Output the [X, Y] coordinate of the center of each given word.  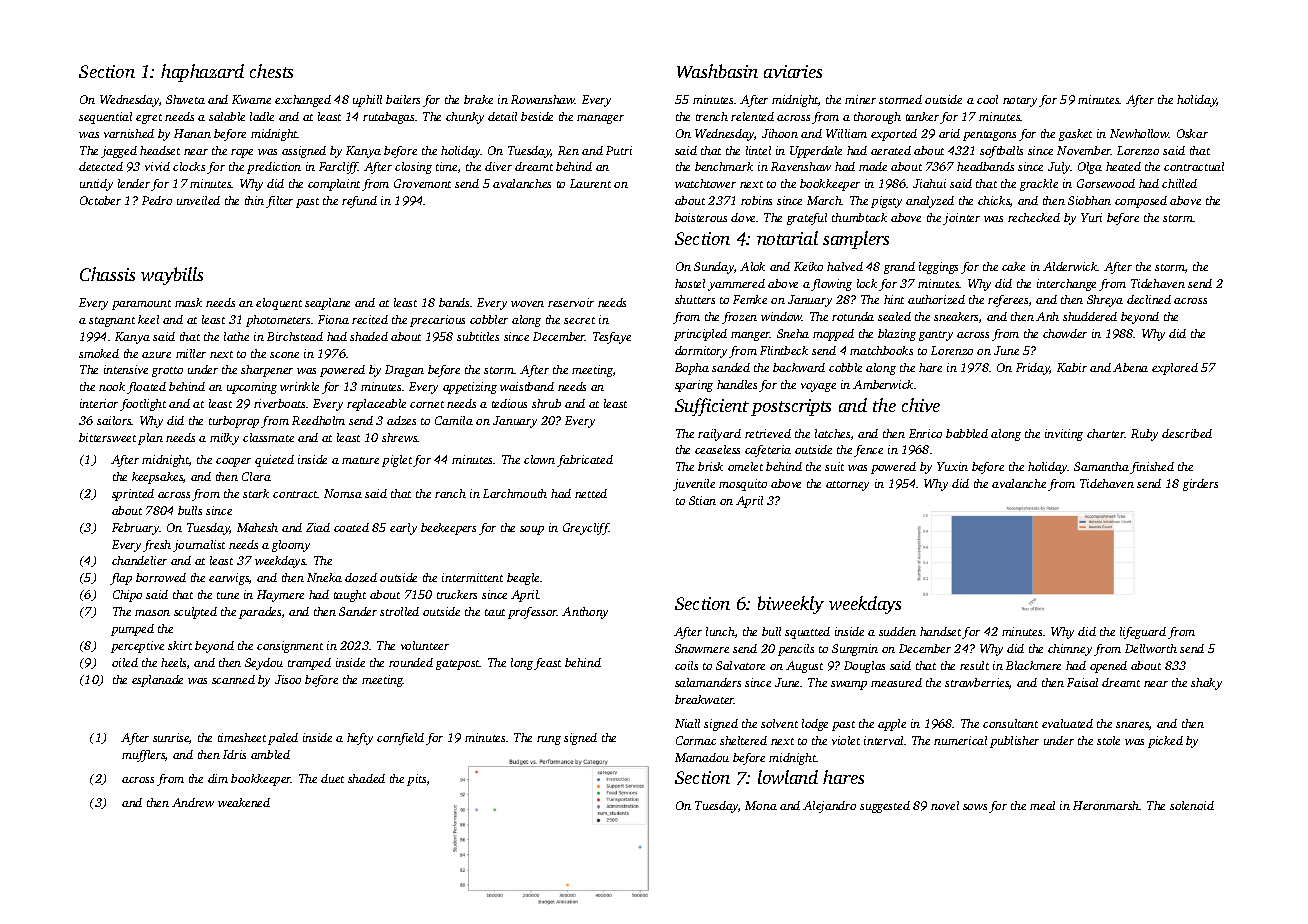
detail [502, 116]
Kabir [1072, 367]
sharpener [267, 371]
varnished [129, 133]
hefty [360, 739]
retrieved [768, 433]
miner [860, 99]
